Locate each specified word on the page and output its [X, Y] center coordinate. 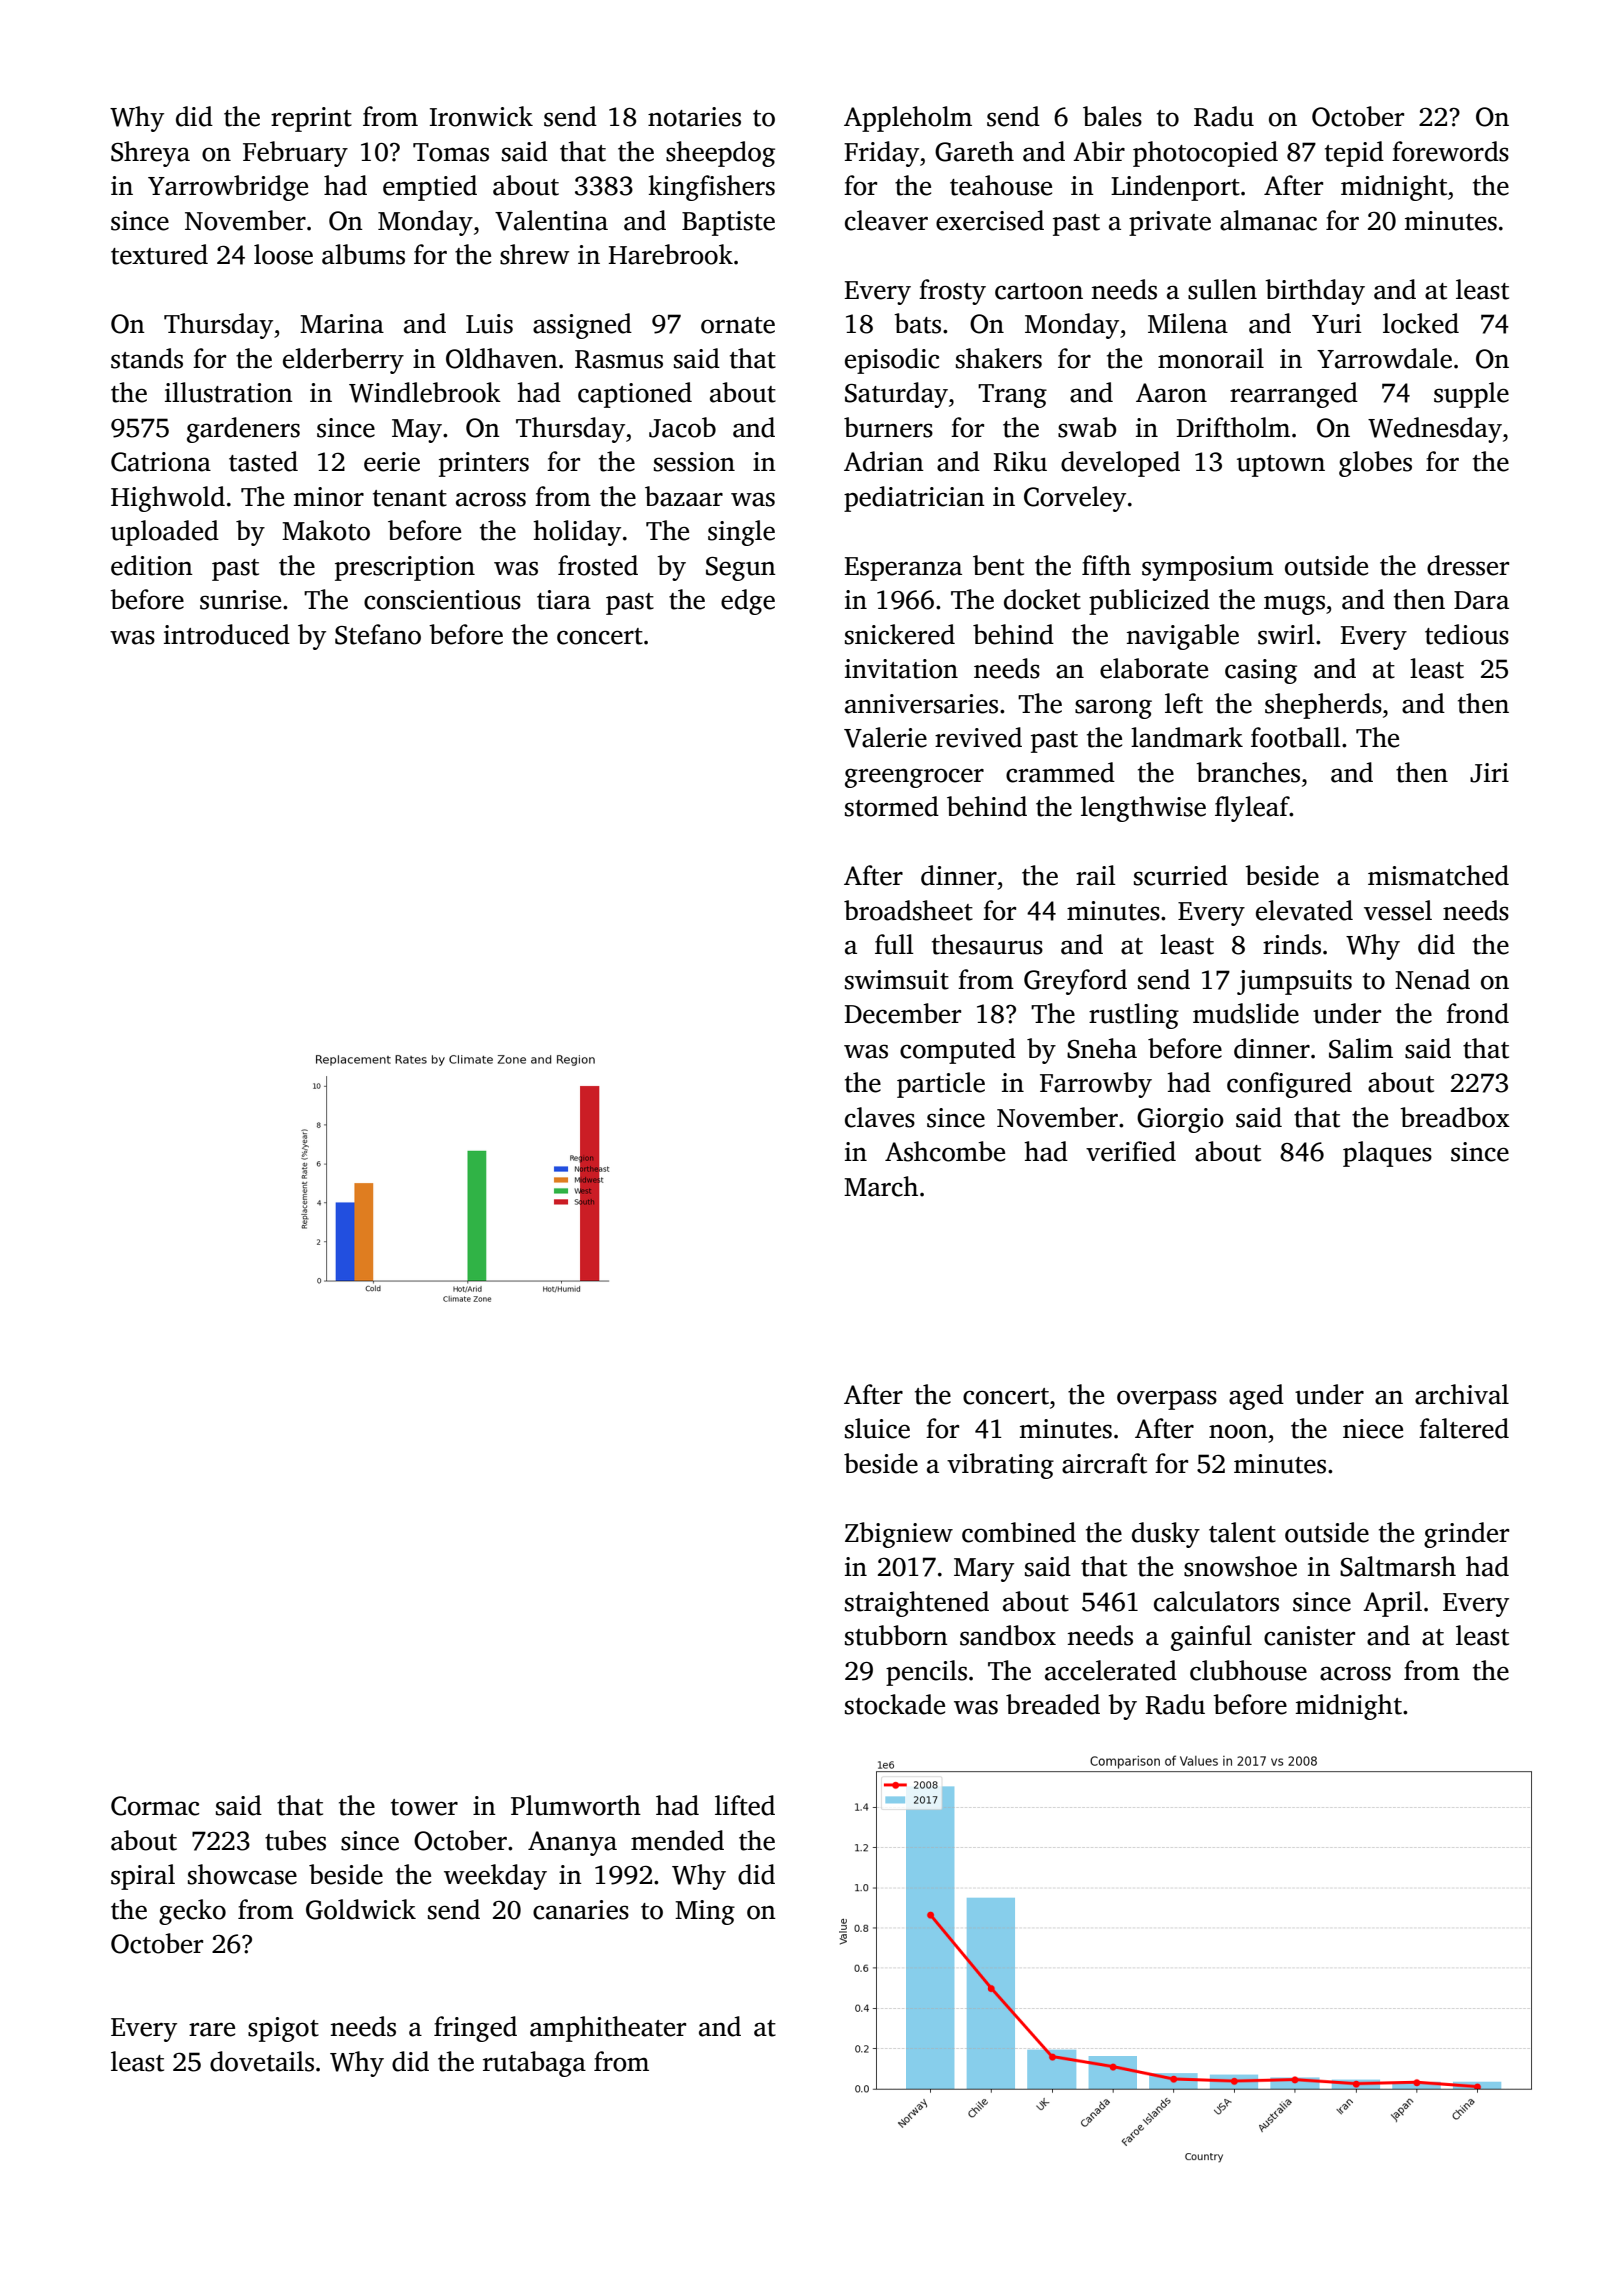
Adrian [884, 461]
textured [159, 254]
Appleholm [908, 119]
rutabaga [534, 2064]
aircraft [1104, 1463]
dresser [1468, 565]
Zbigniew [899, 1535]
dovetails [262, 2061]
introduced [227, 634]
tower [424, 1807]
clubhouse [1248, 1670]
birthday [1315, 292]
